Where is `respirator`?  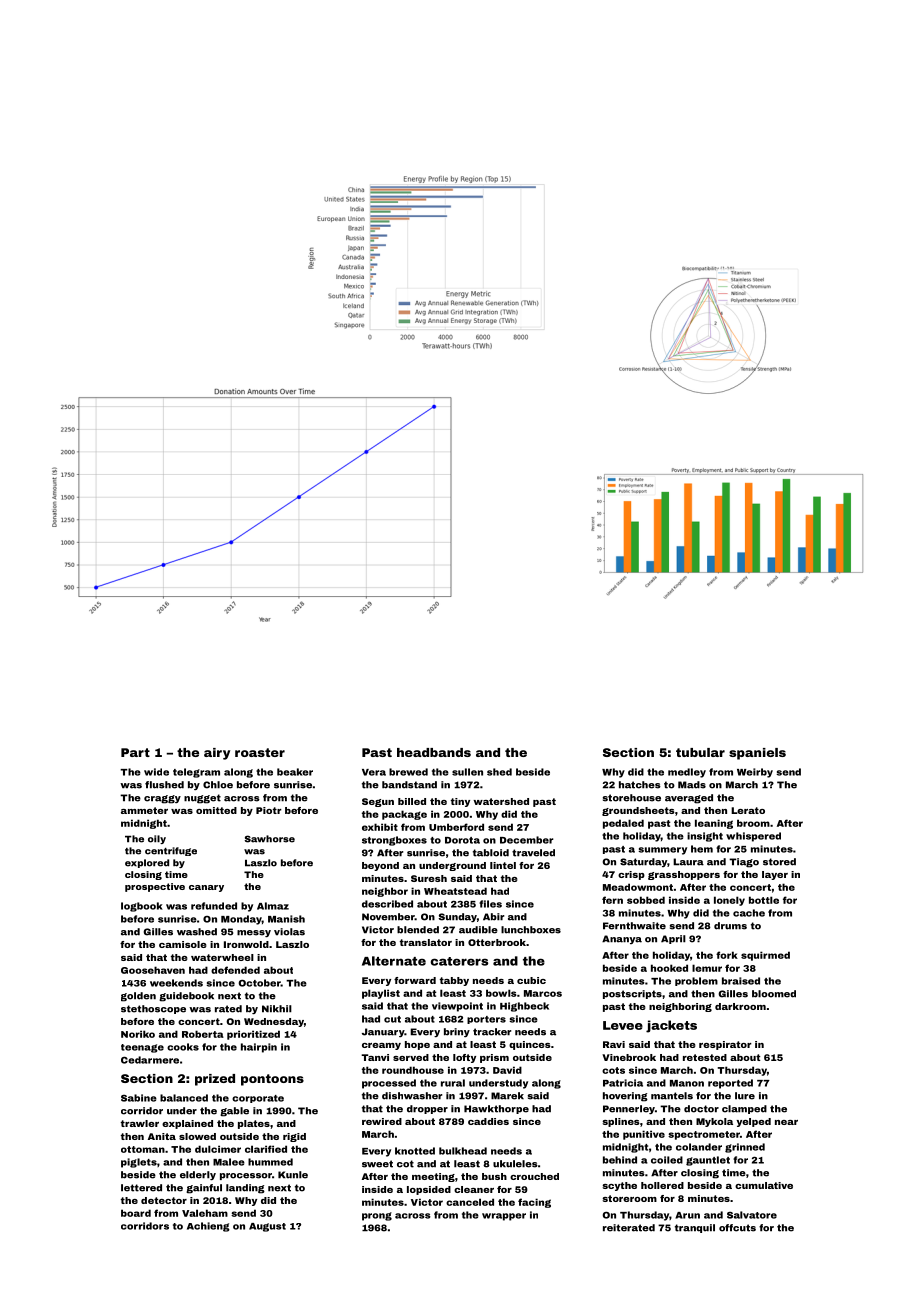 respirator is located at coordinates (725, 1045).
